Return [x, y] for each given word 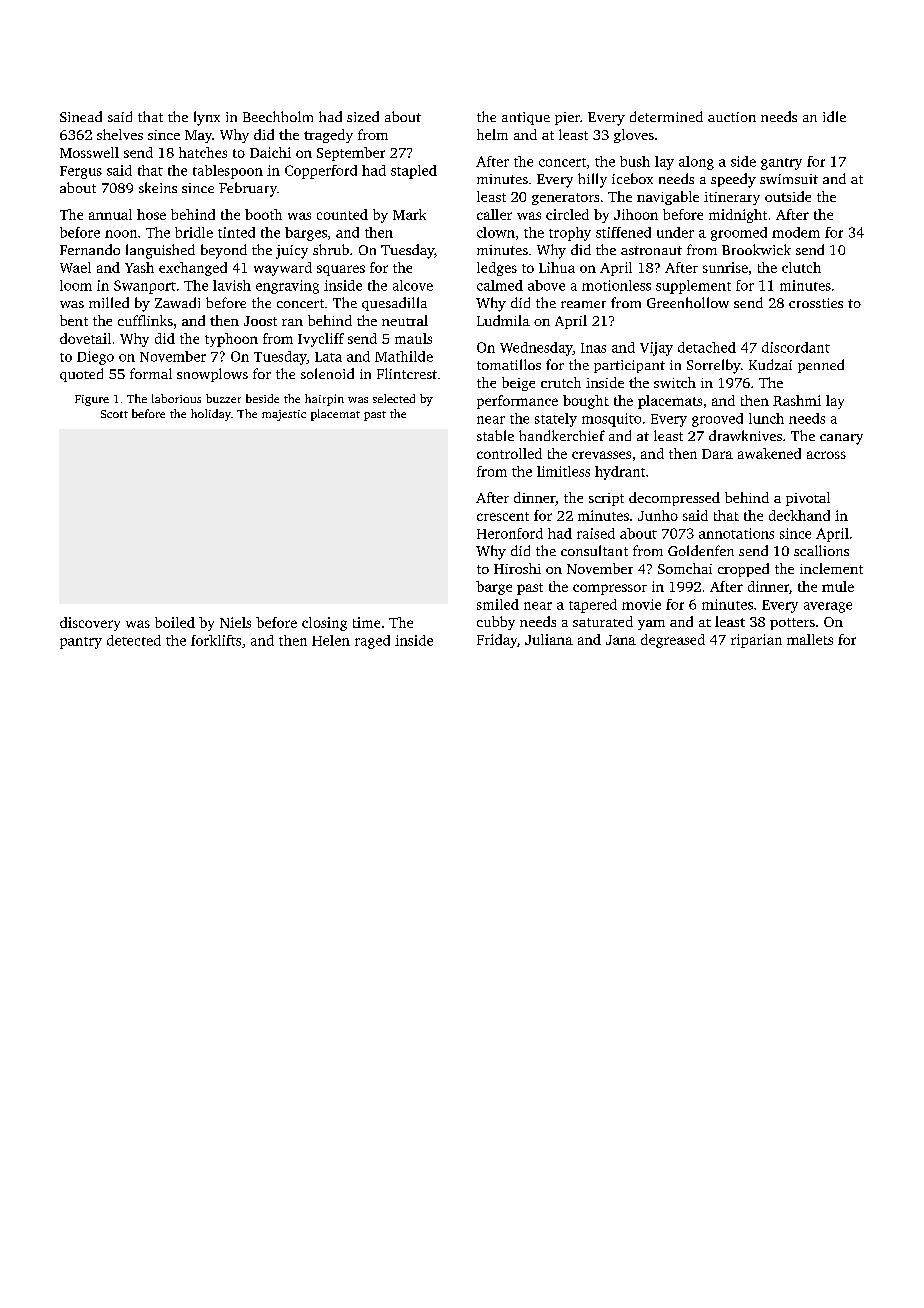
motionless [616, 285]
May [198, 136]
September [351, 154]
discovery [90, 624]
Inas [593, 348]
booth [263, 214]
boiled [175, 622]
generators [565, 199]
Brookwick [756, 249]
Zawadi [177, 302]
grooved [717, 420]
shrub [331, 249]
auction [732, 117]
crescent [503, 516]
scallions [821, 550]
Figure [92, 400]
